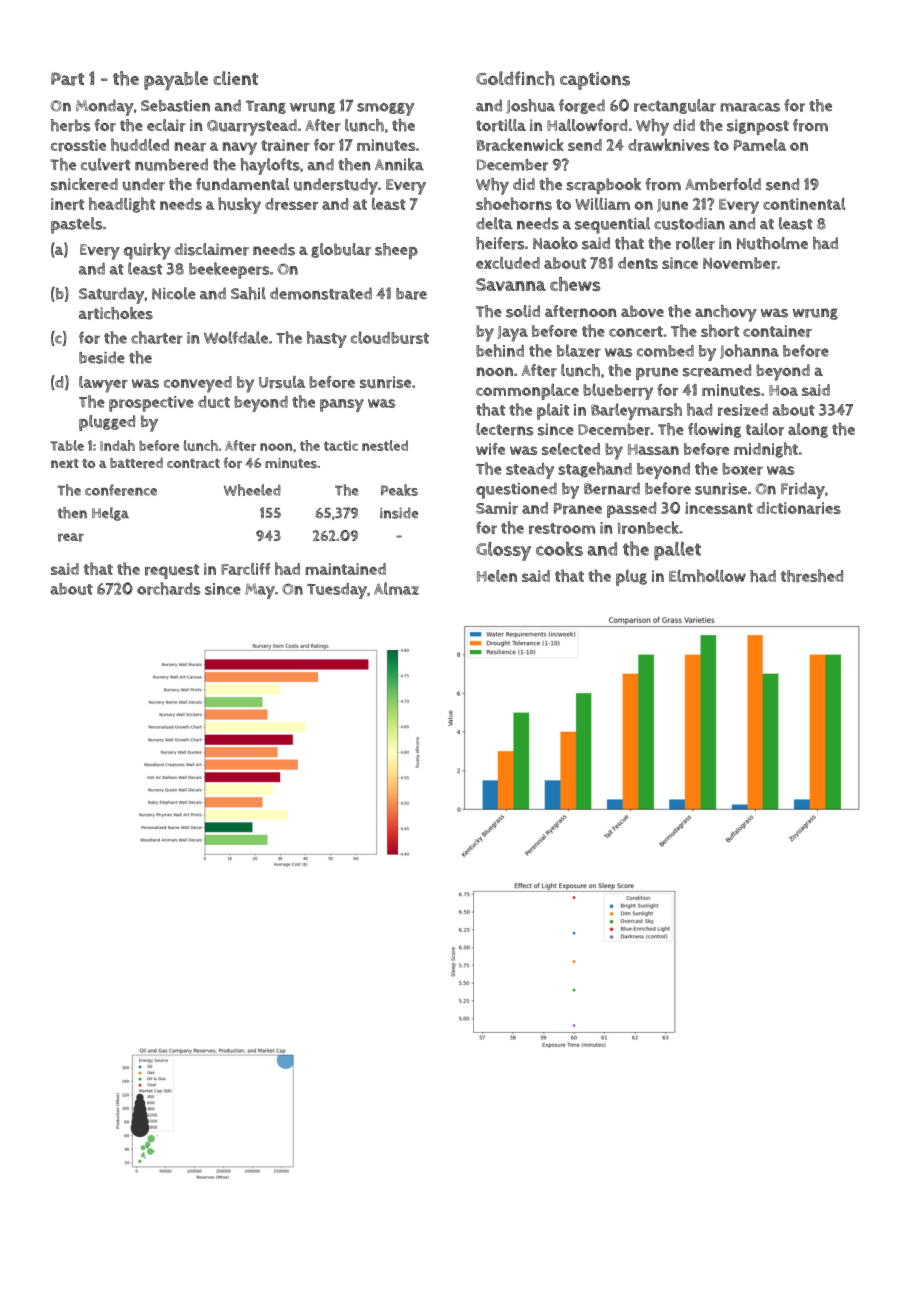  I want to click on numbered, so click(171, 164).
